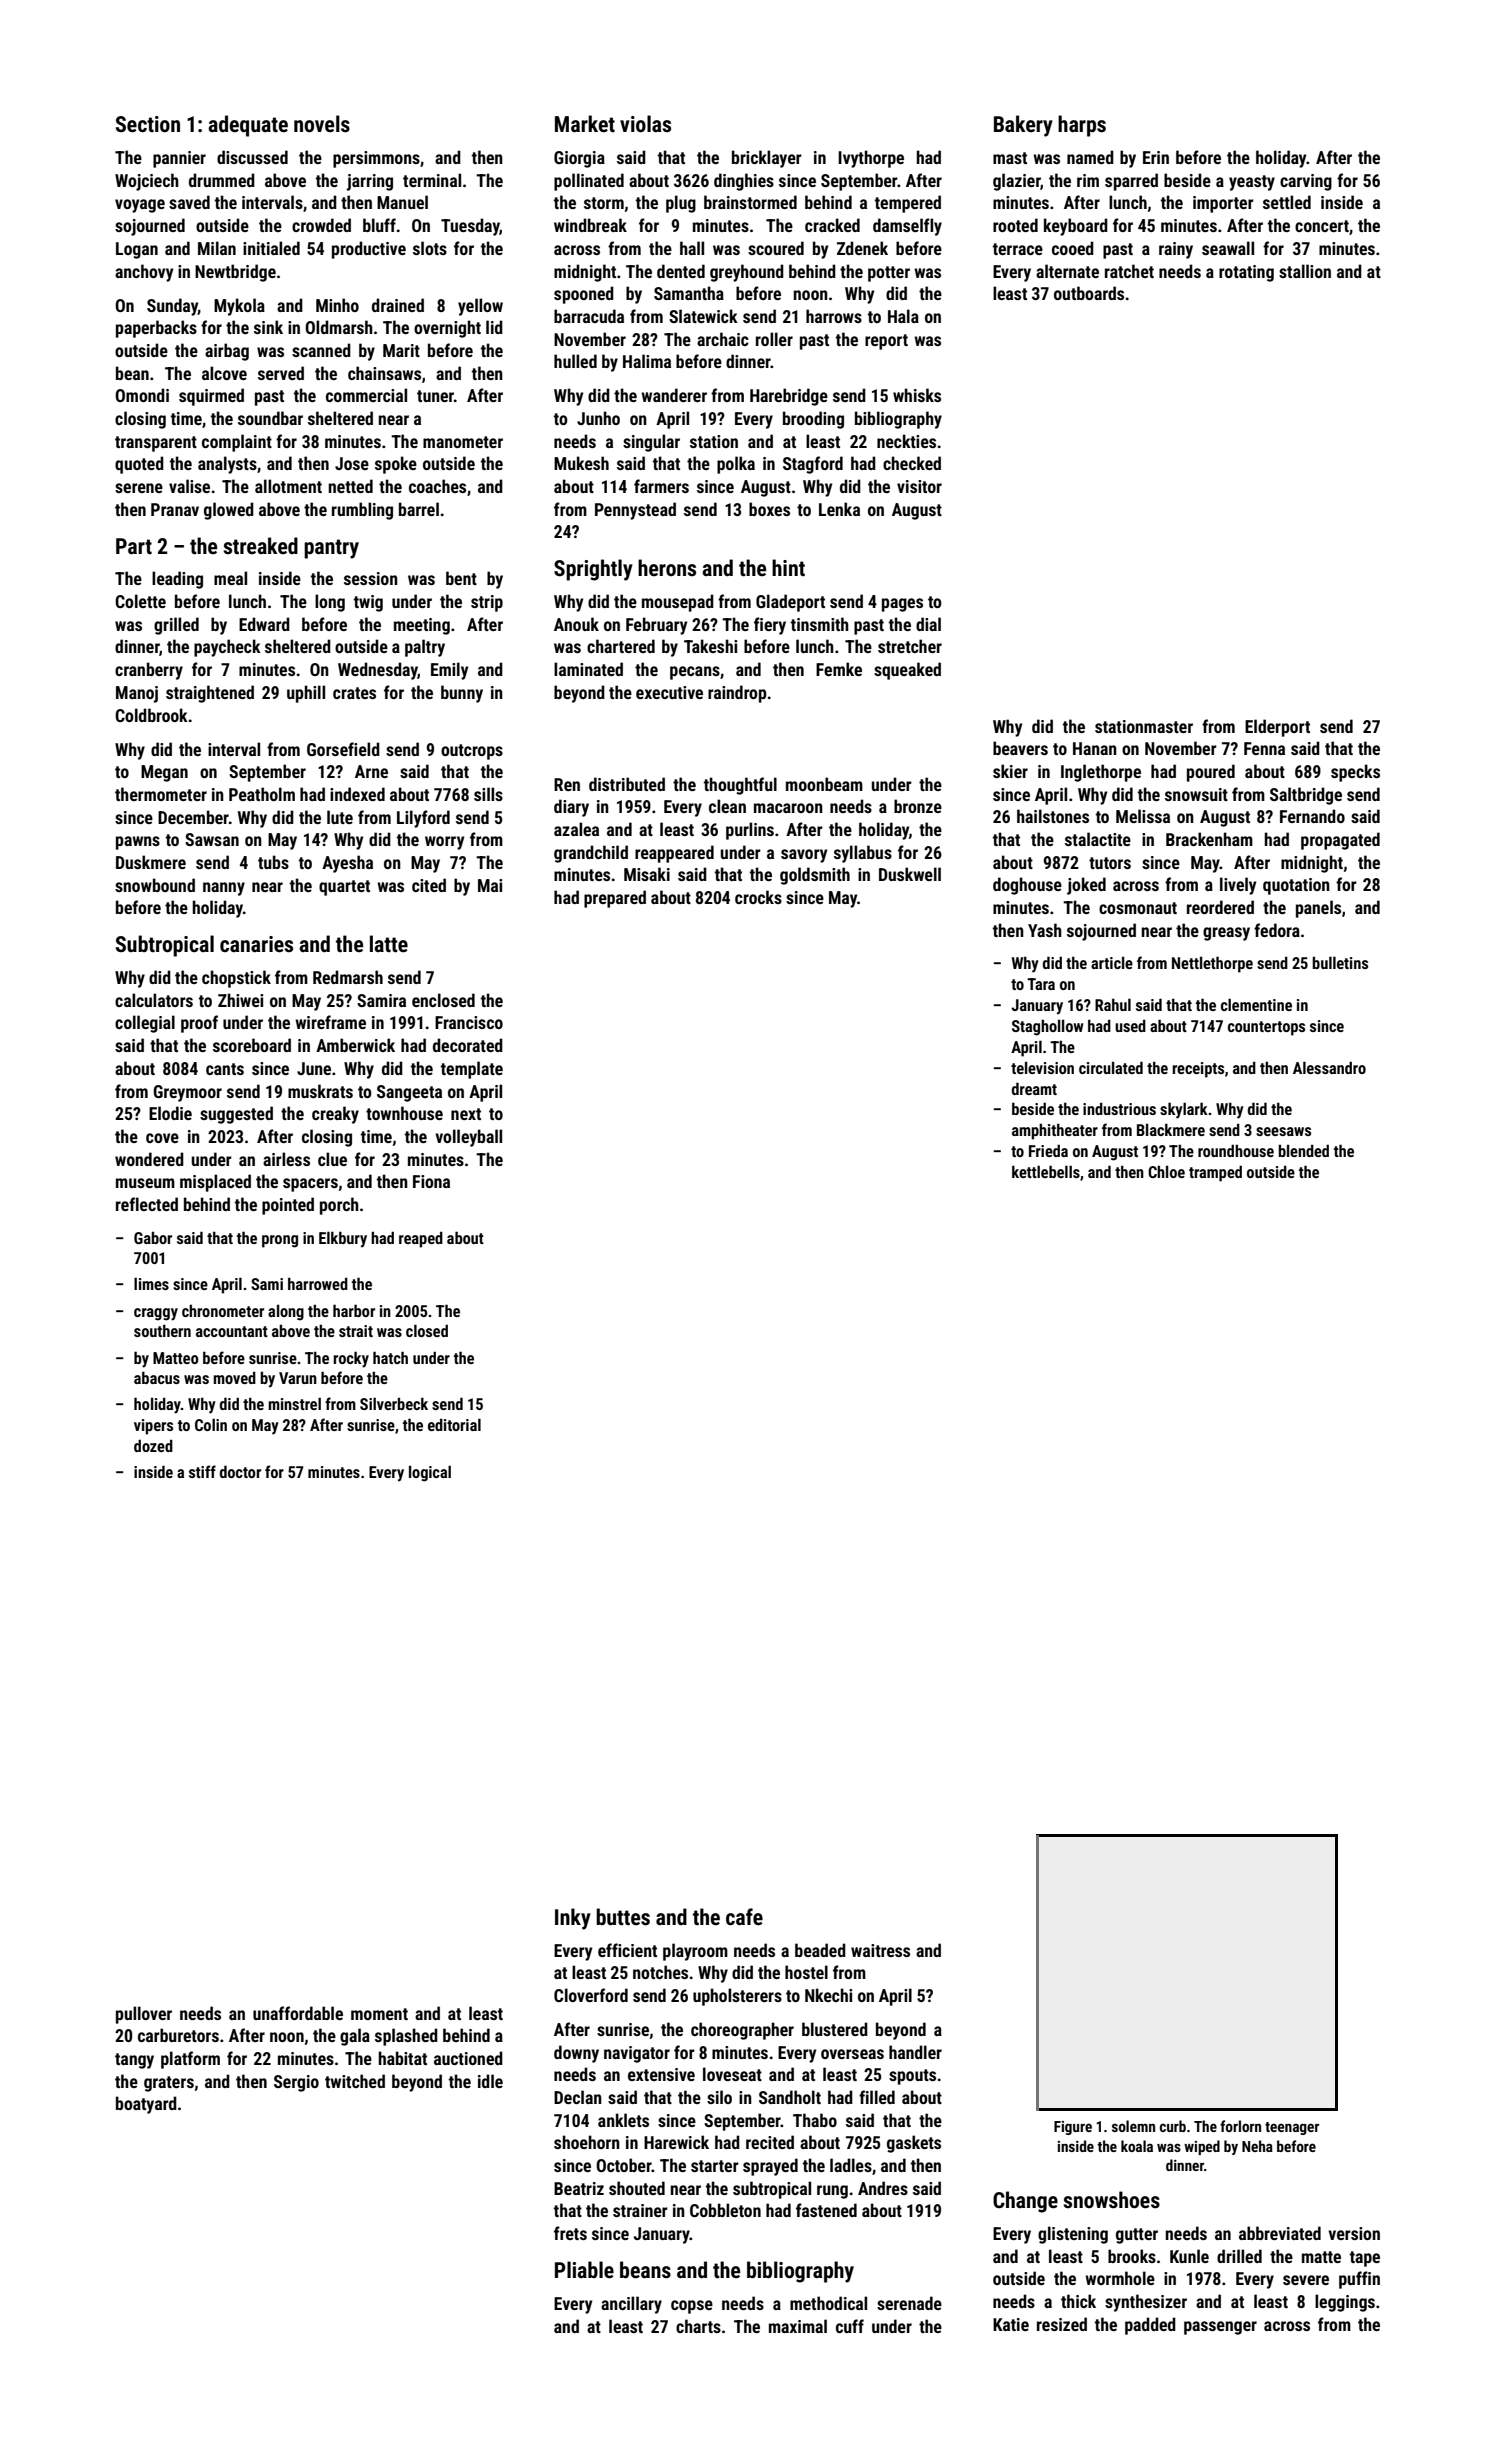  I want to click on abacus, so click(157, 1377).
